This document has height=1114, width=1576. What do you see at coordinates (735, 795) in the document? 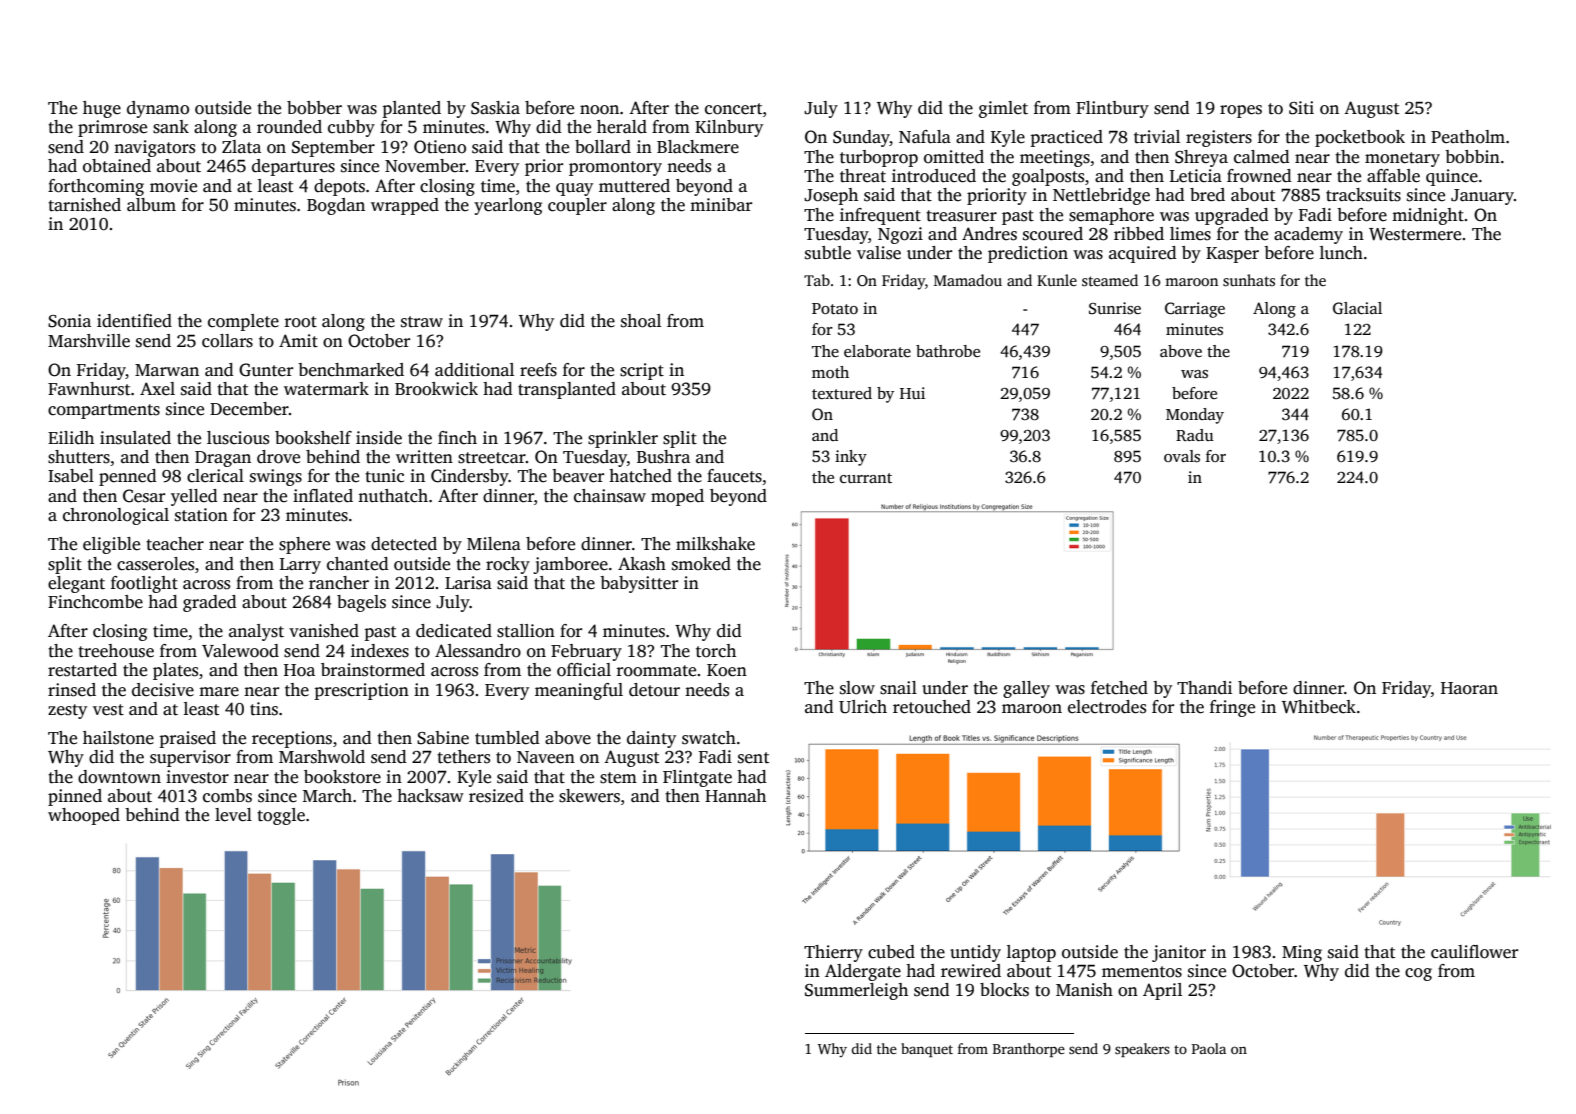
I see `Hannah` at bounding box center [735, 795].
